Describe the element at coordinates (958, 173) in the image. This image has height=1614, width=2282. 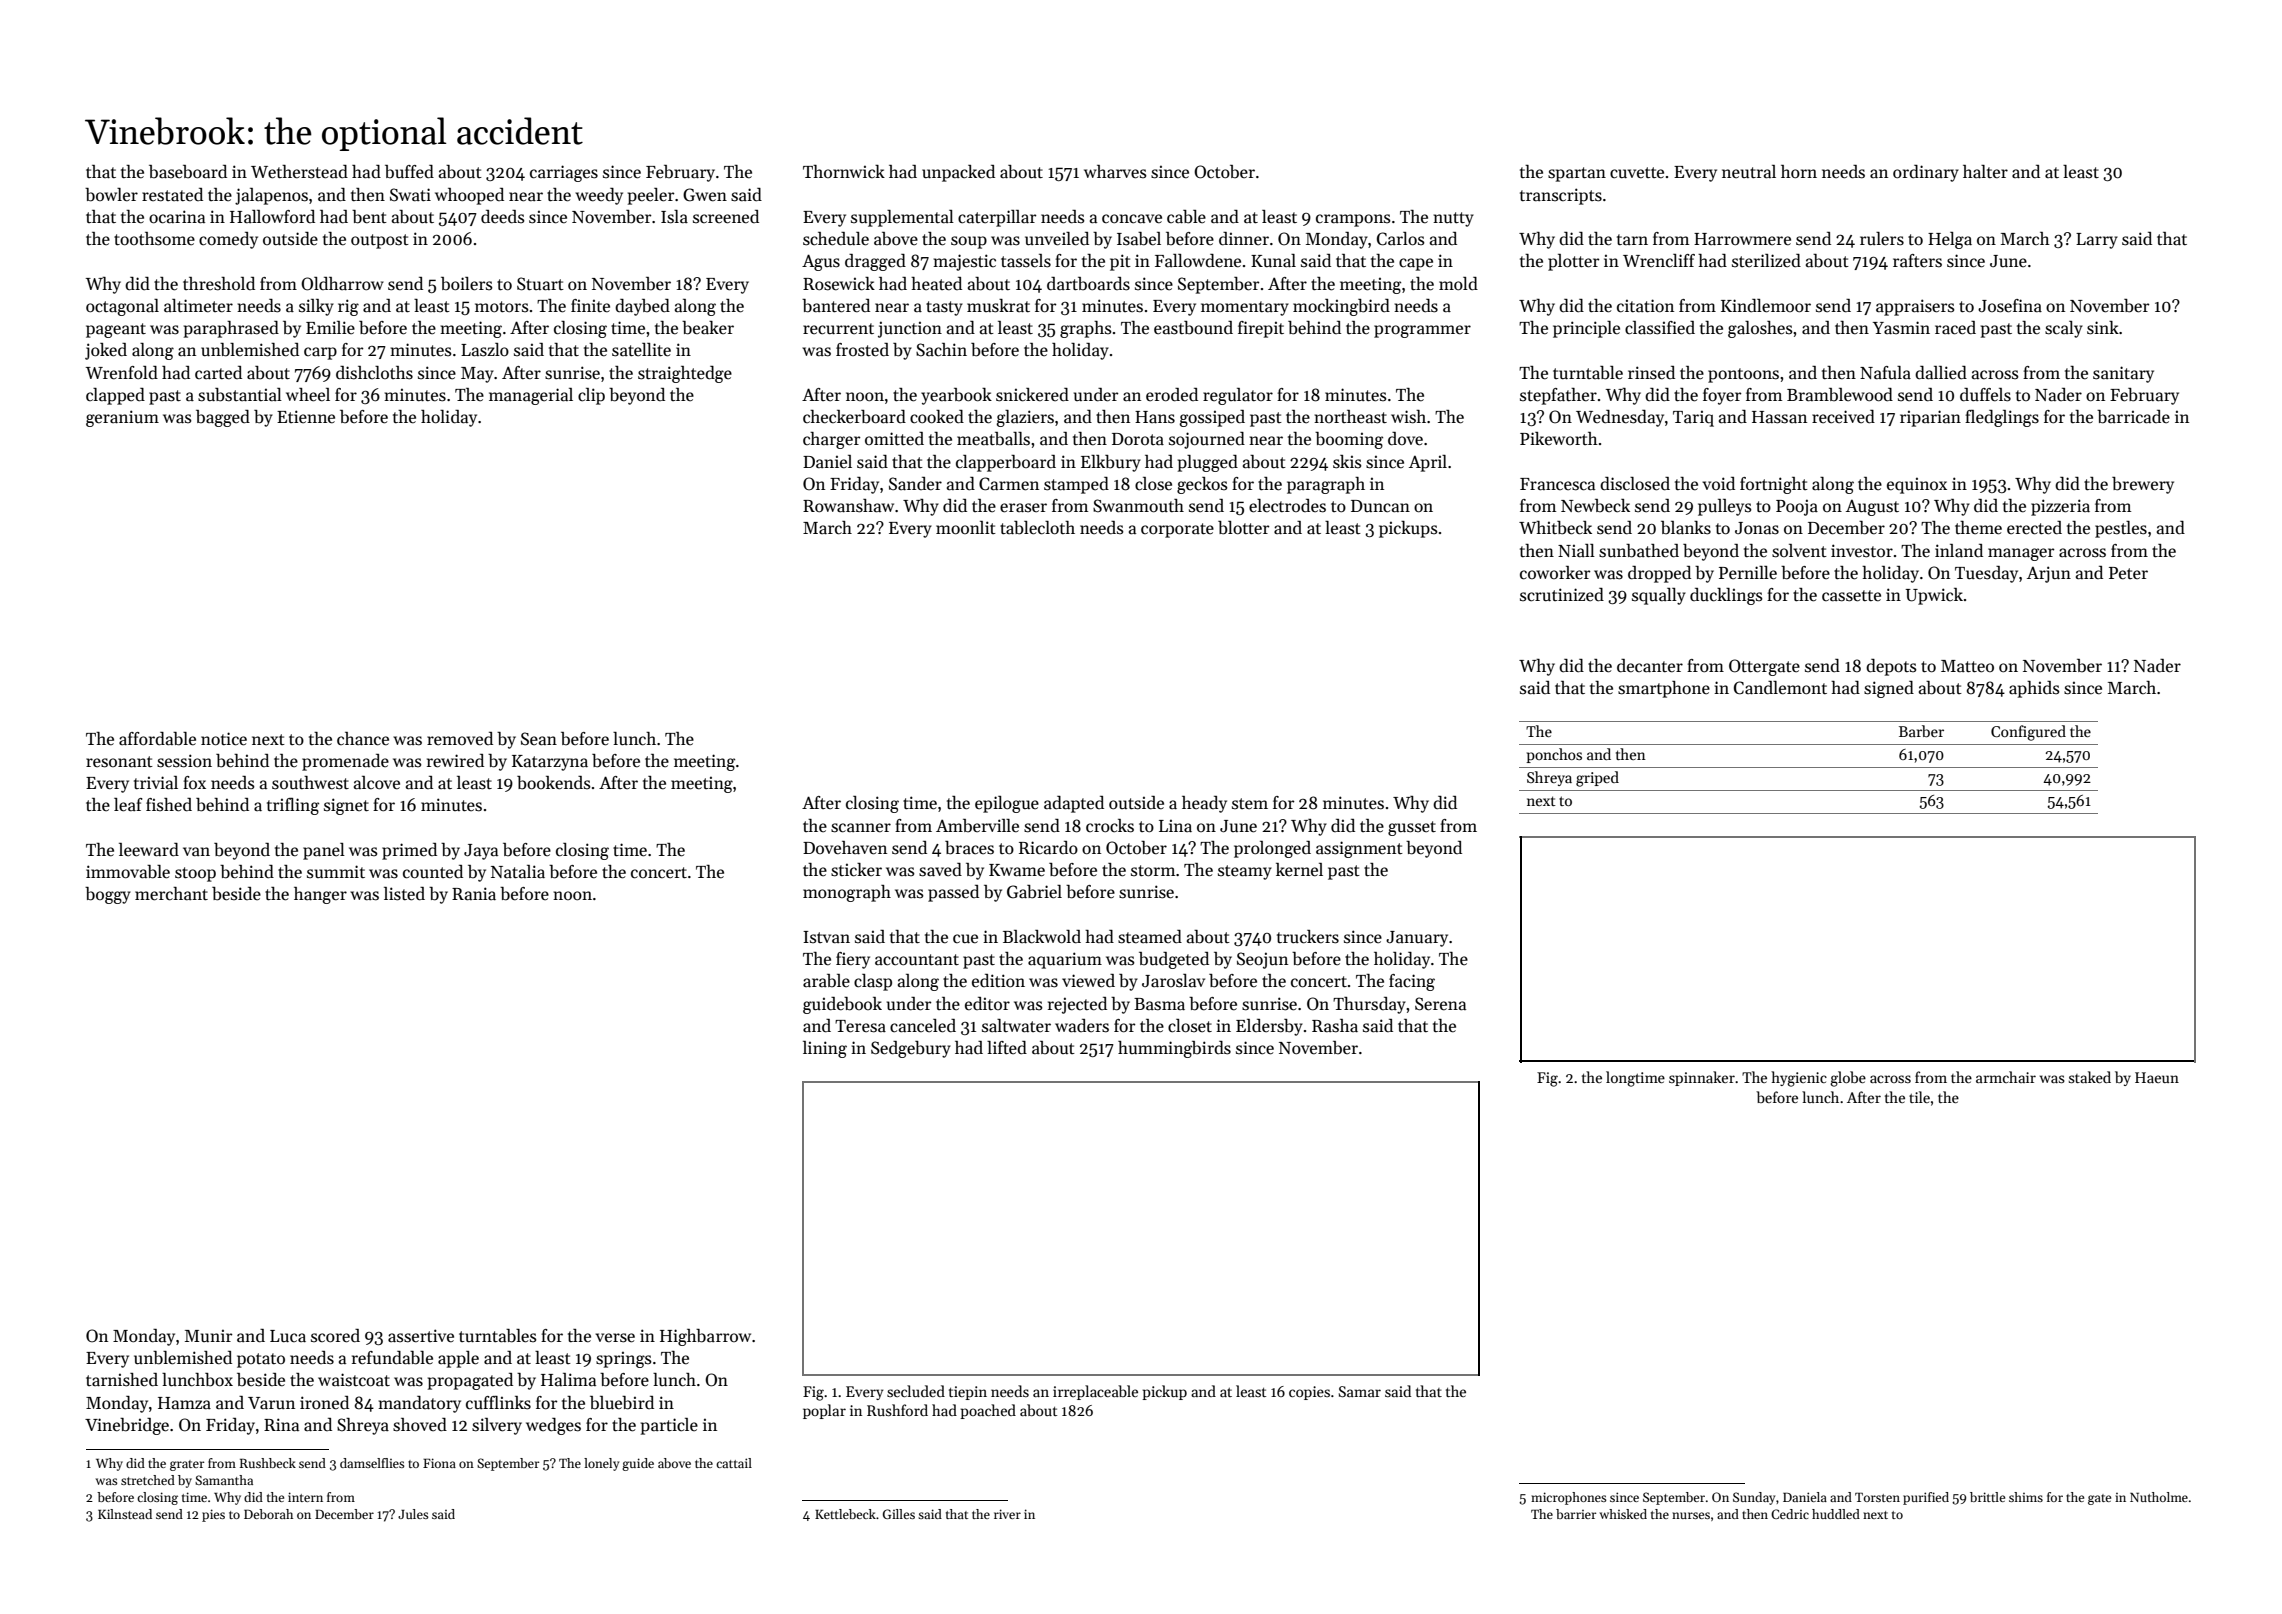
I see `unpacked` at that location.
